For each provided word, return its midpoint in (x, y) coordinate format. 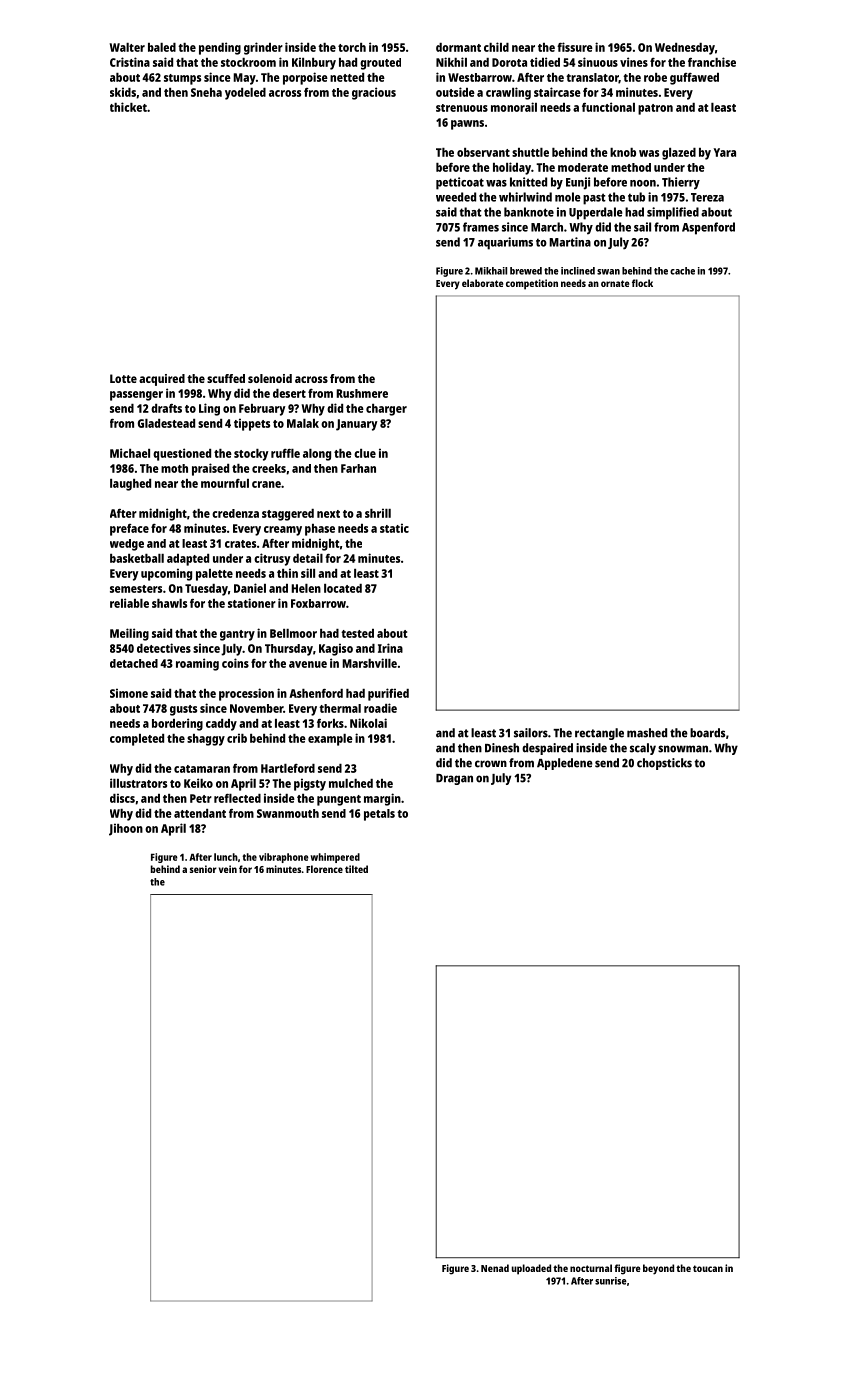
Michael (130, 453)
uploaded (531, 1269)
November (256, 708)
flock (642, 283)
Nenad (495, 1268)
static (394, 528)
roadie (380, 708)
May (244, 79)
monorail (514, 107)
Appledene (565, 764)
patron (655, 109)
